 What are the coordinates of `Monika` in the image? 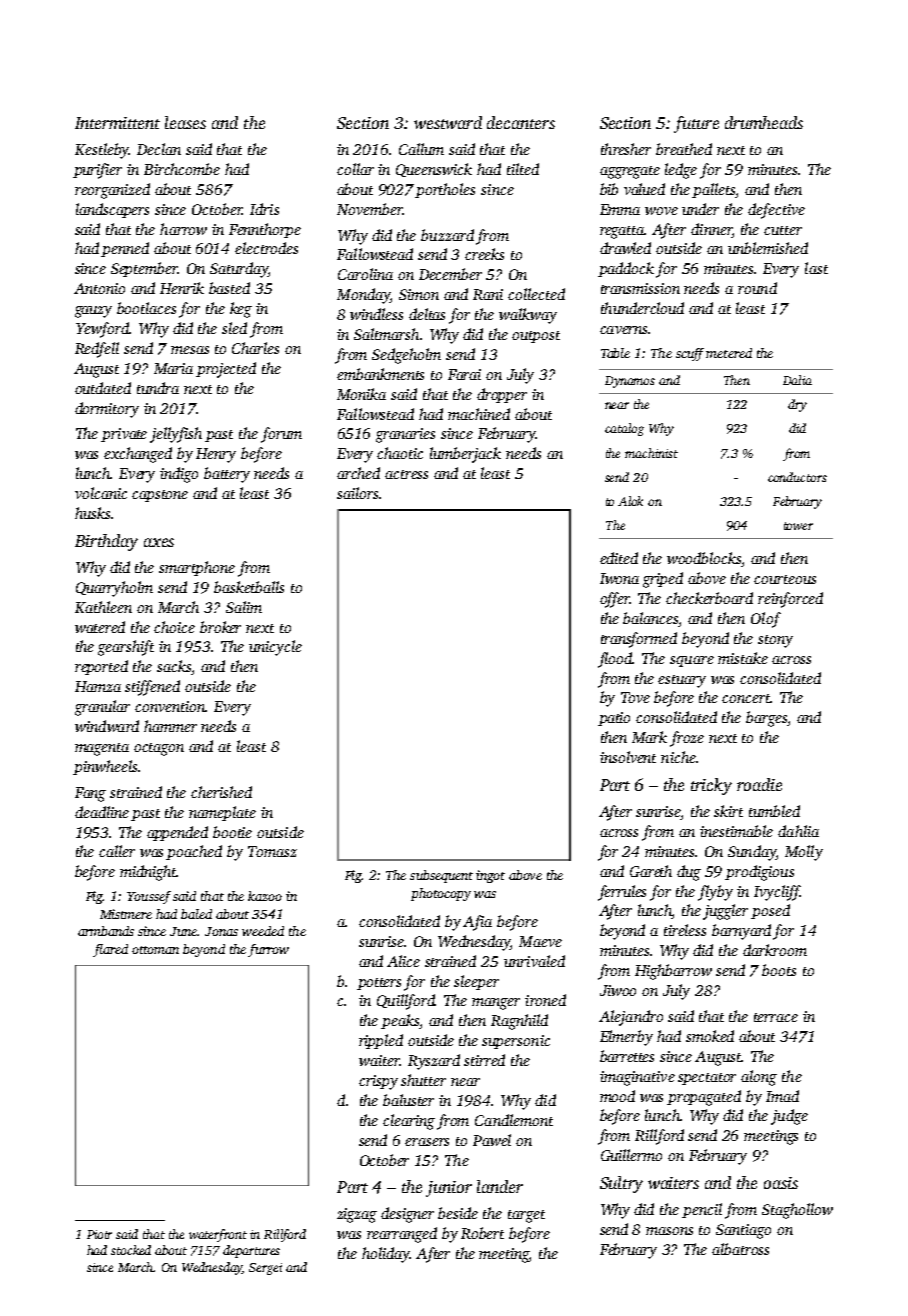 It's located at (361, 394).
